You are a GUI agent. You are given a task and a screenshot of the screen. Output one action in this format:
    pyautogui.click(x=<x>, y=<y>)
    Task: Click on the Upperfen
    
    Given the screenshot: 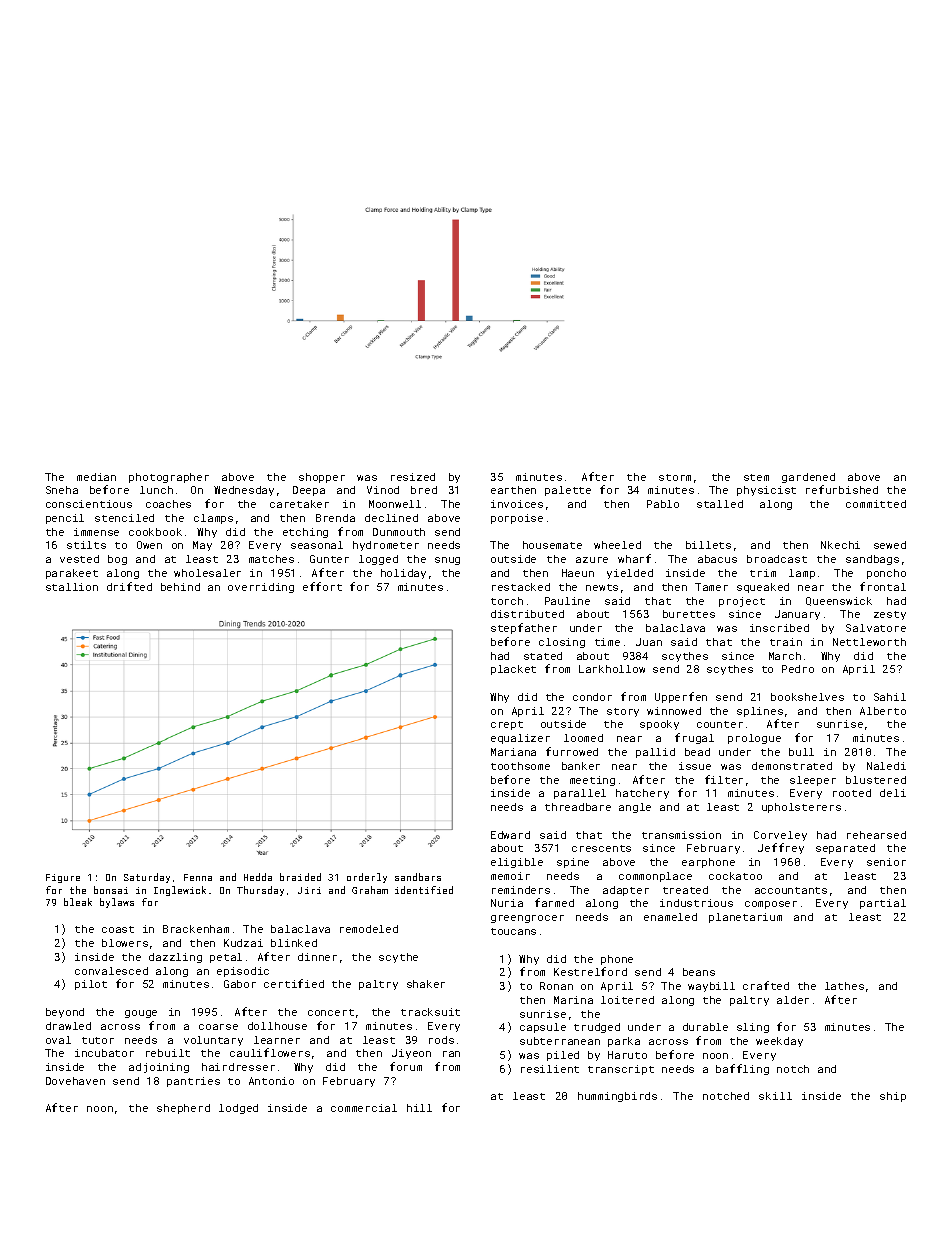 What is the action you would take?
    pyautogui.click(x=681, y=697)
